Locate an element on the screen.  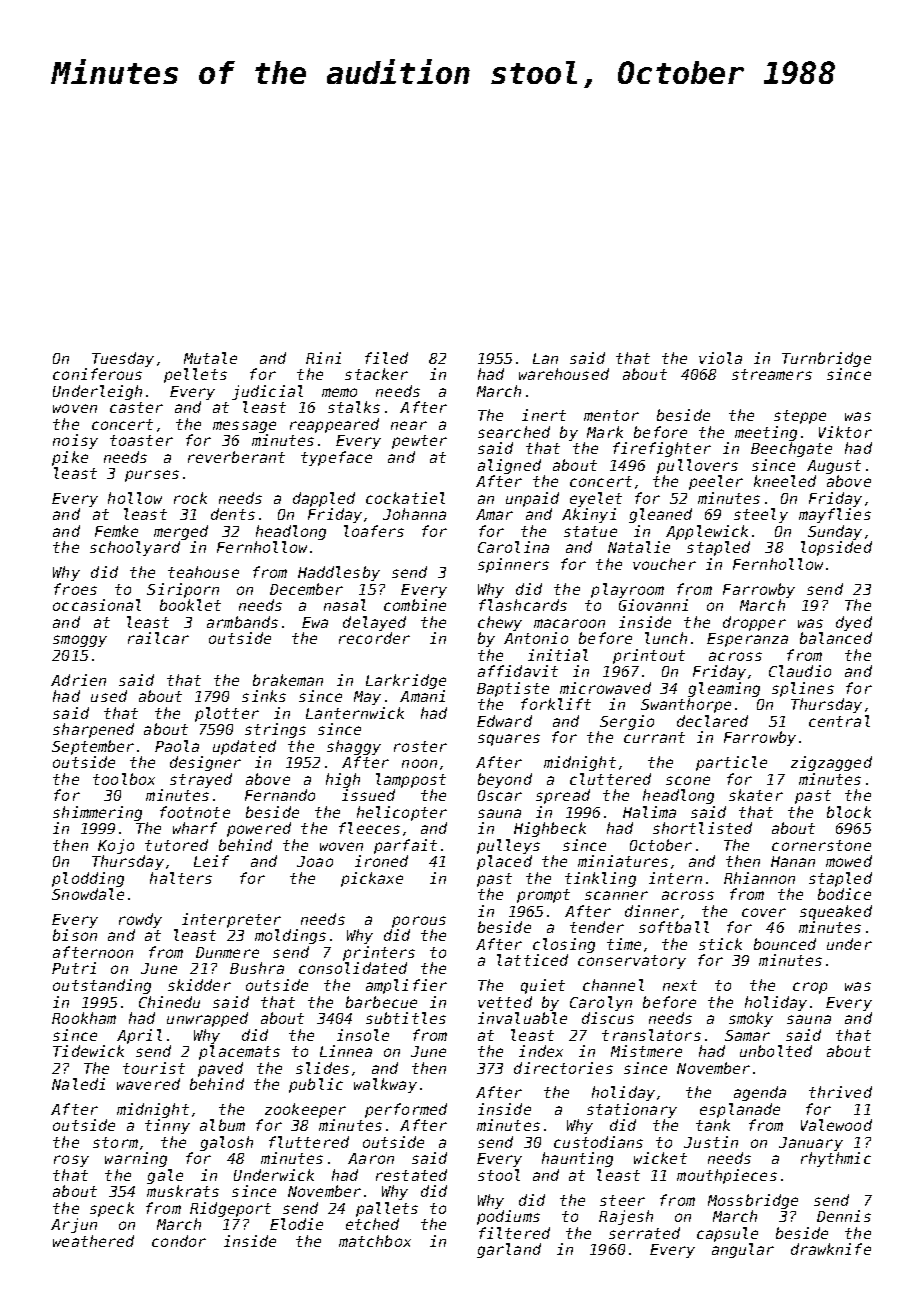
crop is located at coordinates (810, 988).
